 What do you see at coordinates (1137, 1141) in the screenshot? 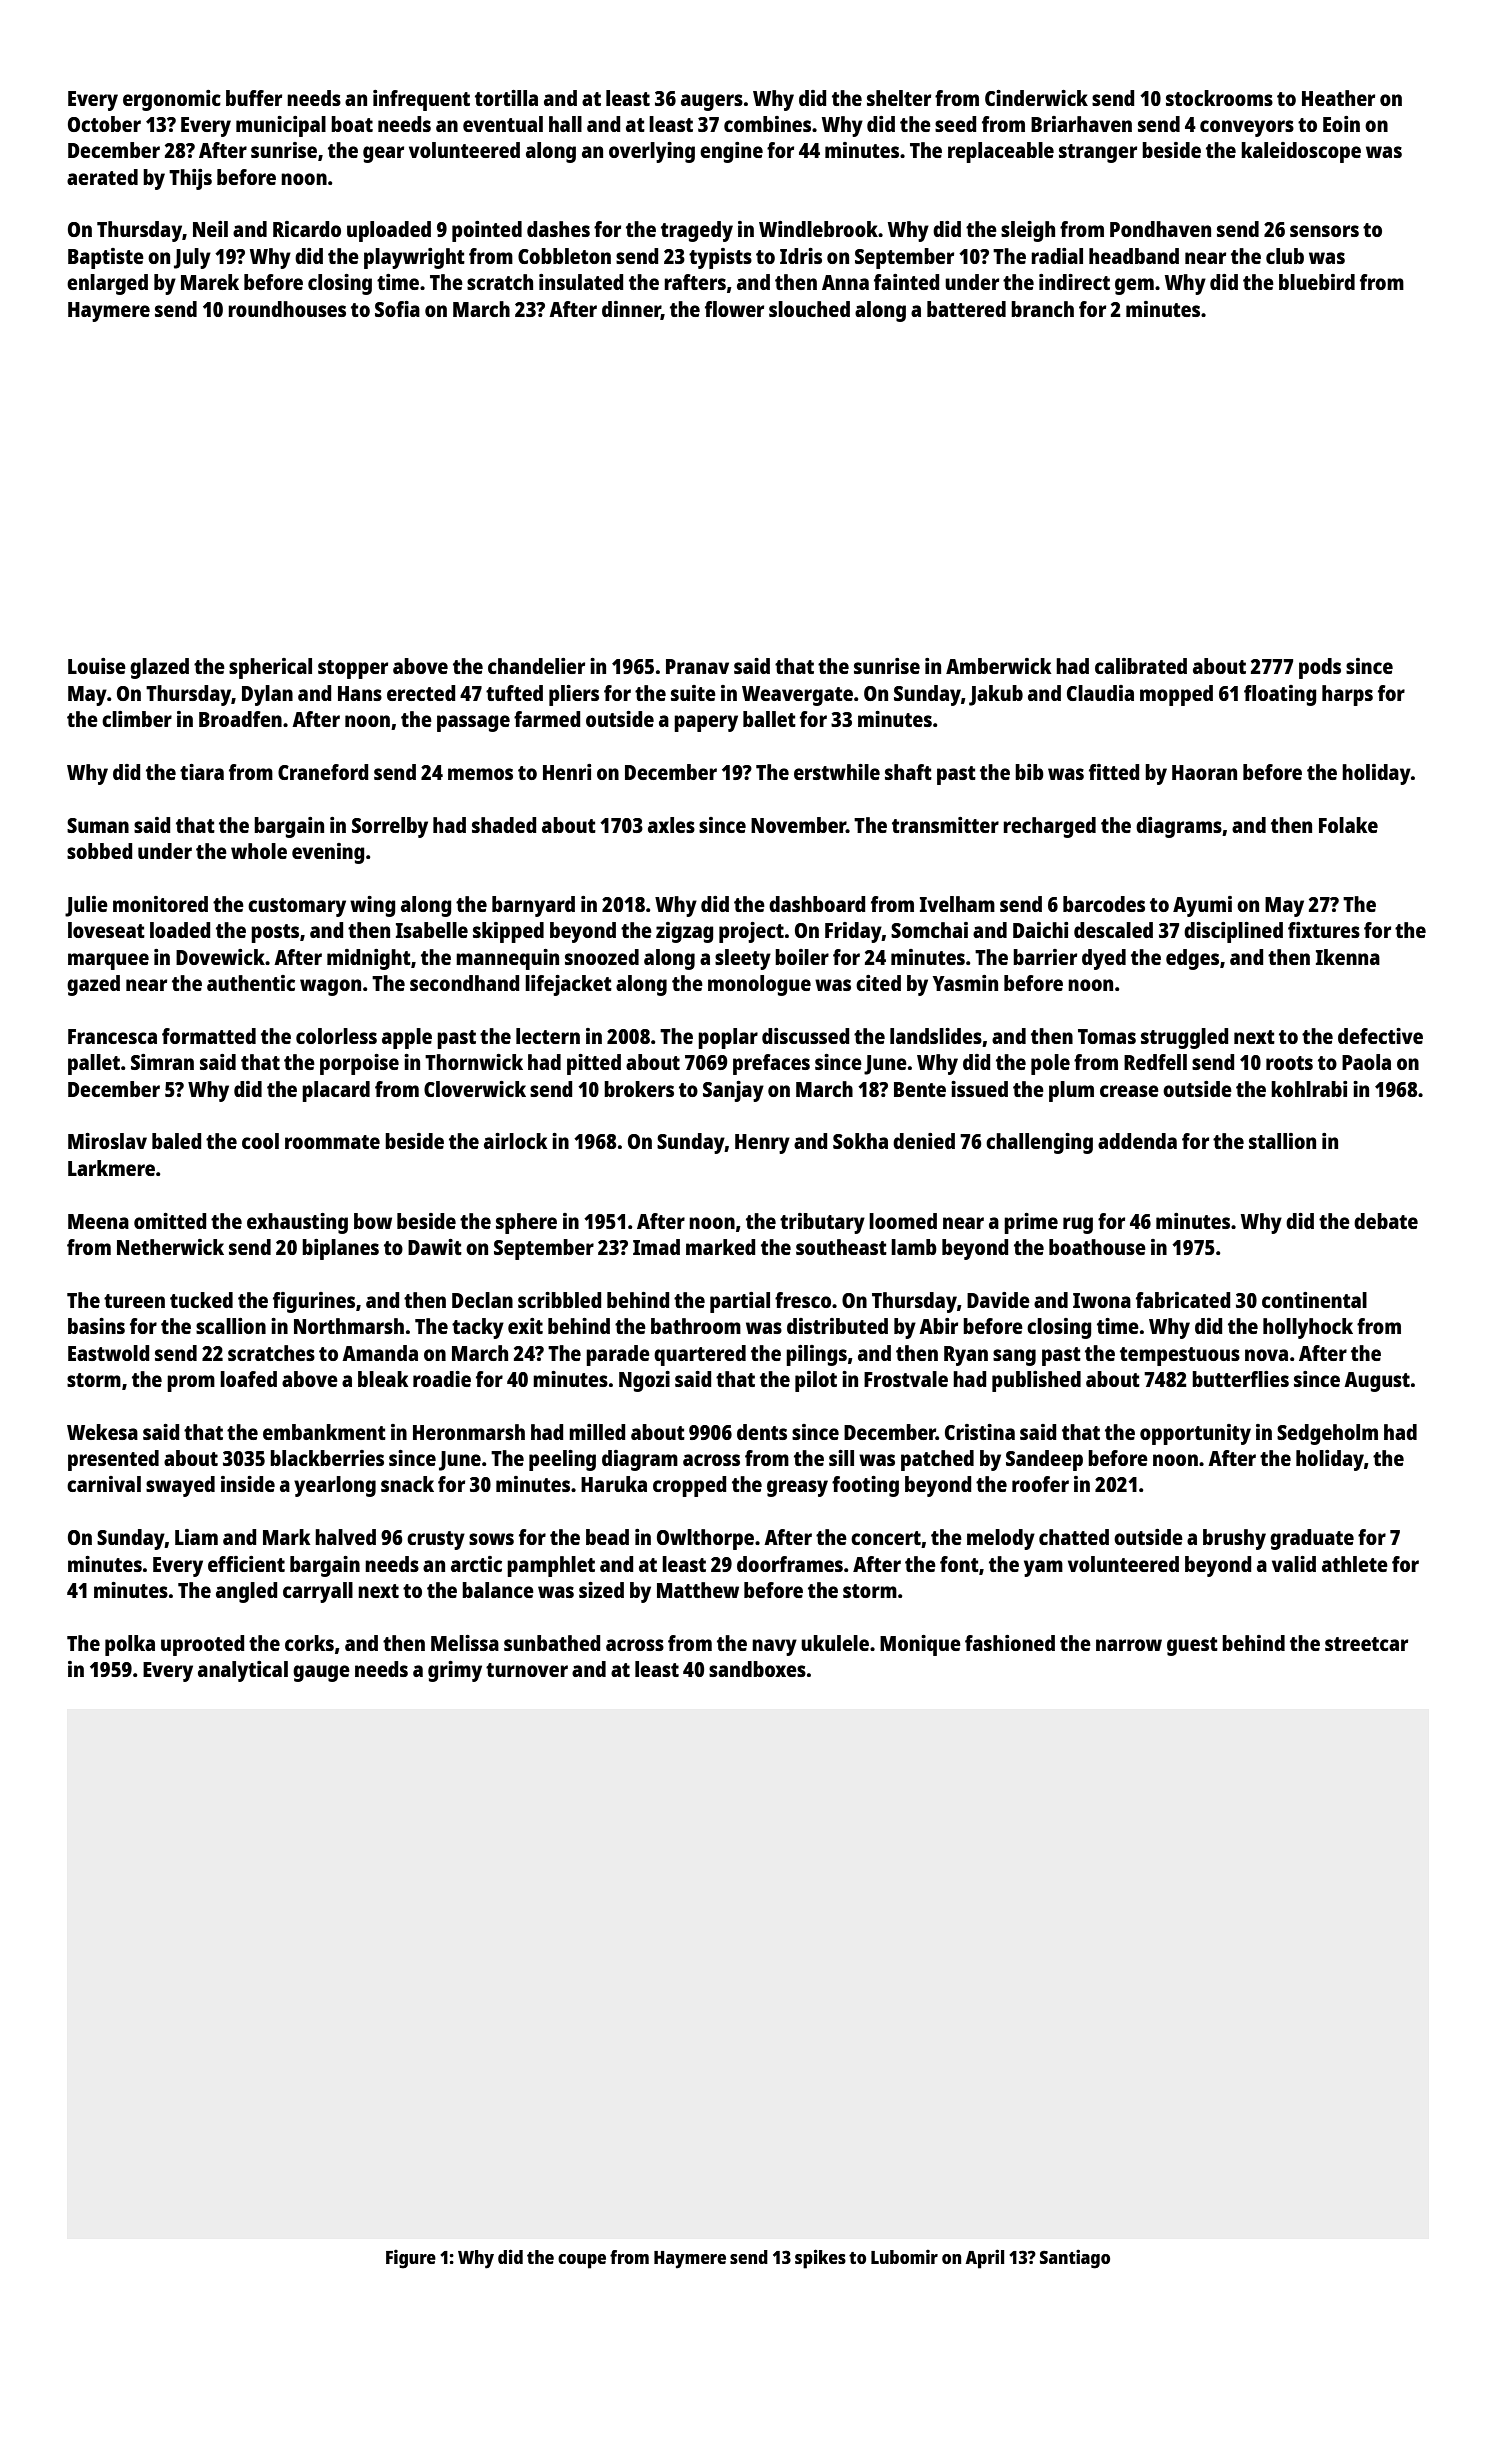
I see `addenda` at bounding box center [1137, 1141].
